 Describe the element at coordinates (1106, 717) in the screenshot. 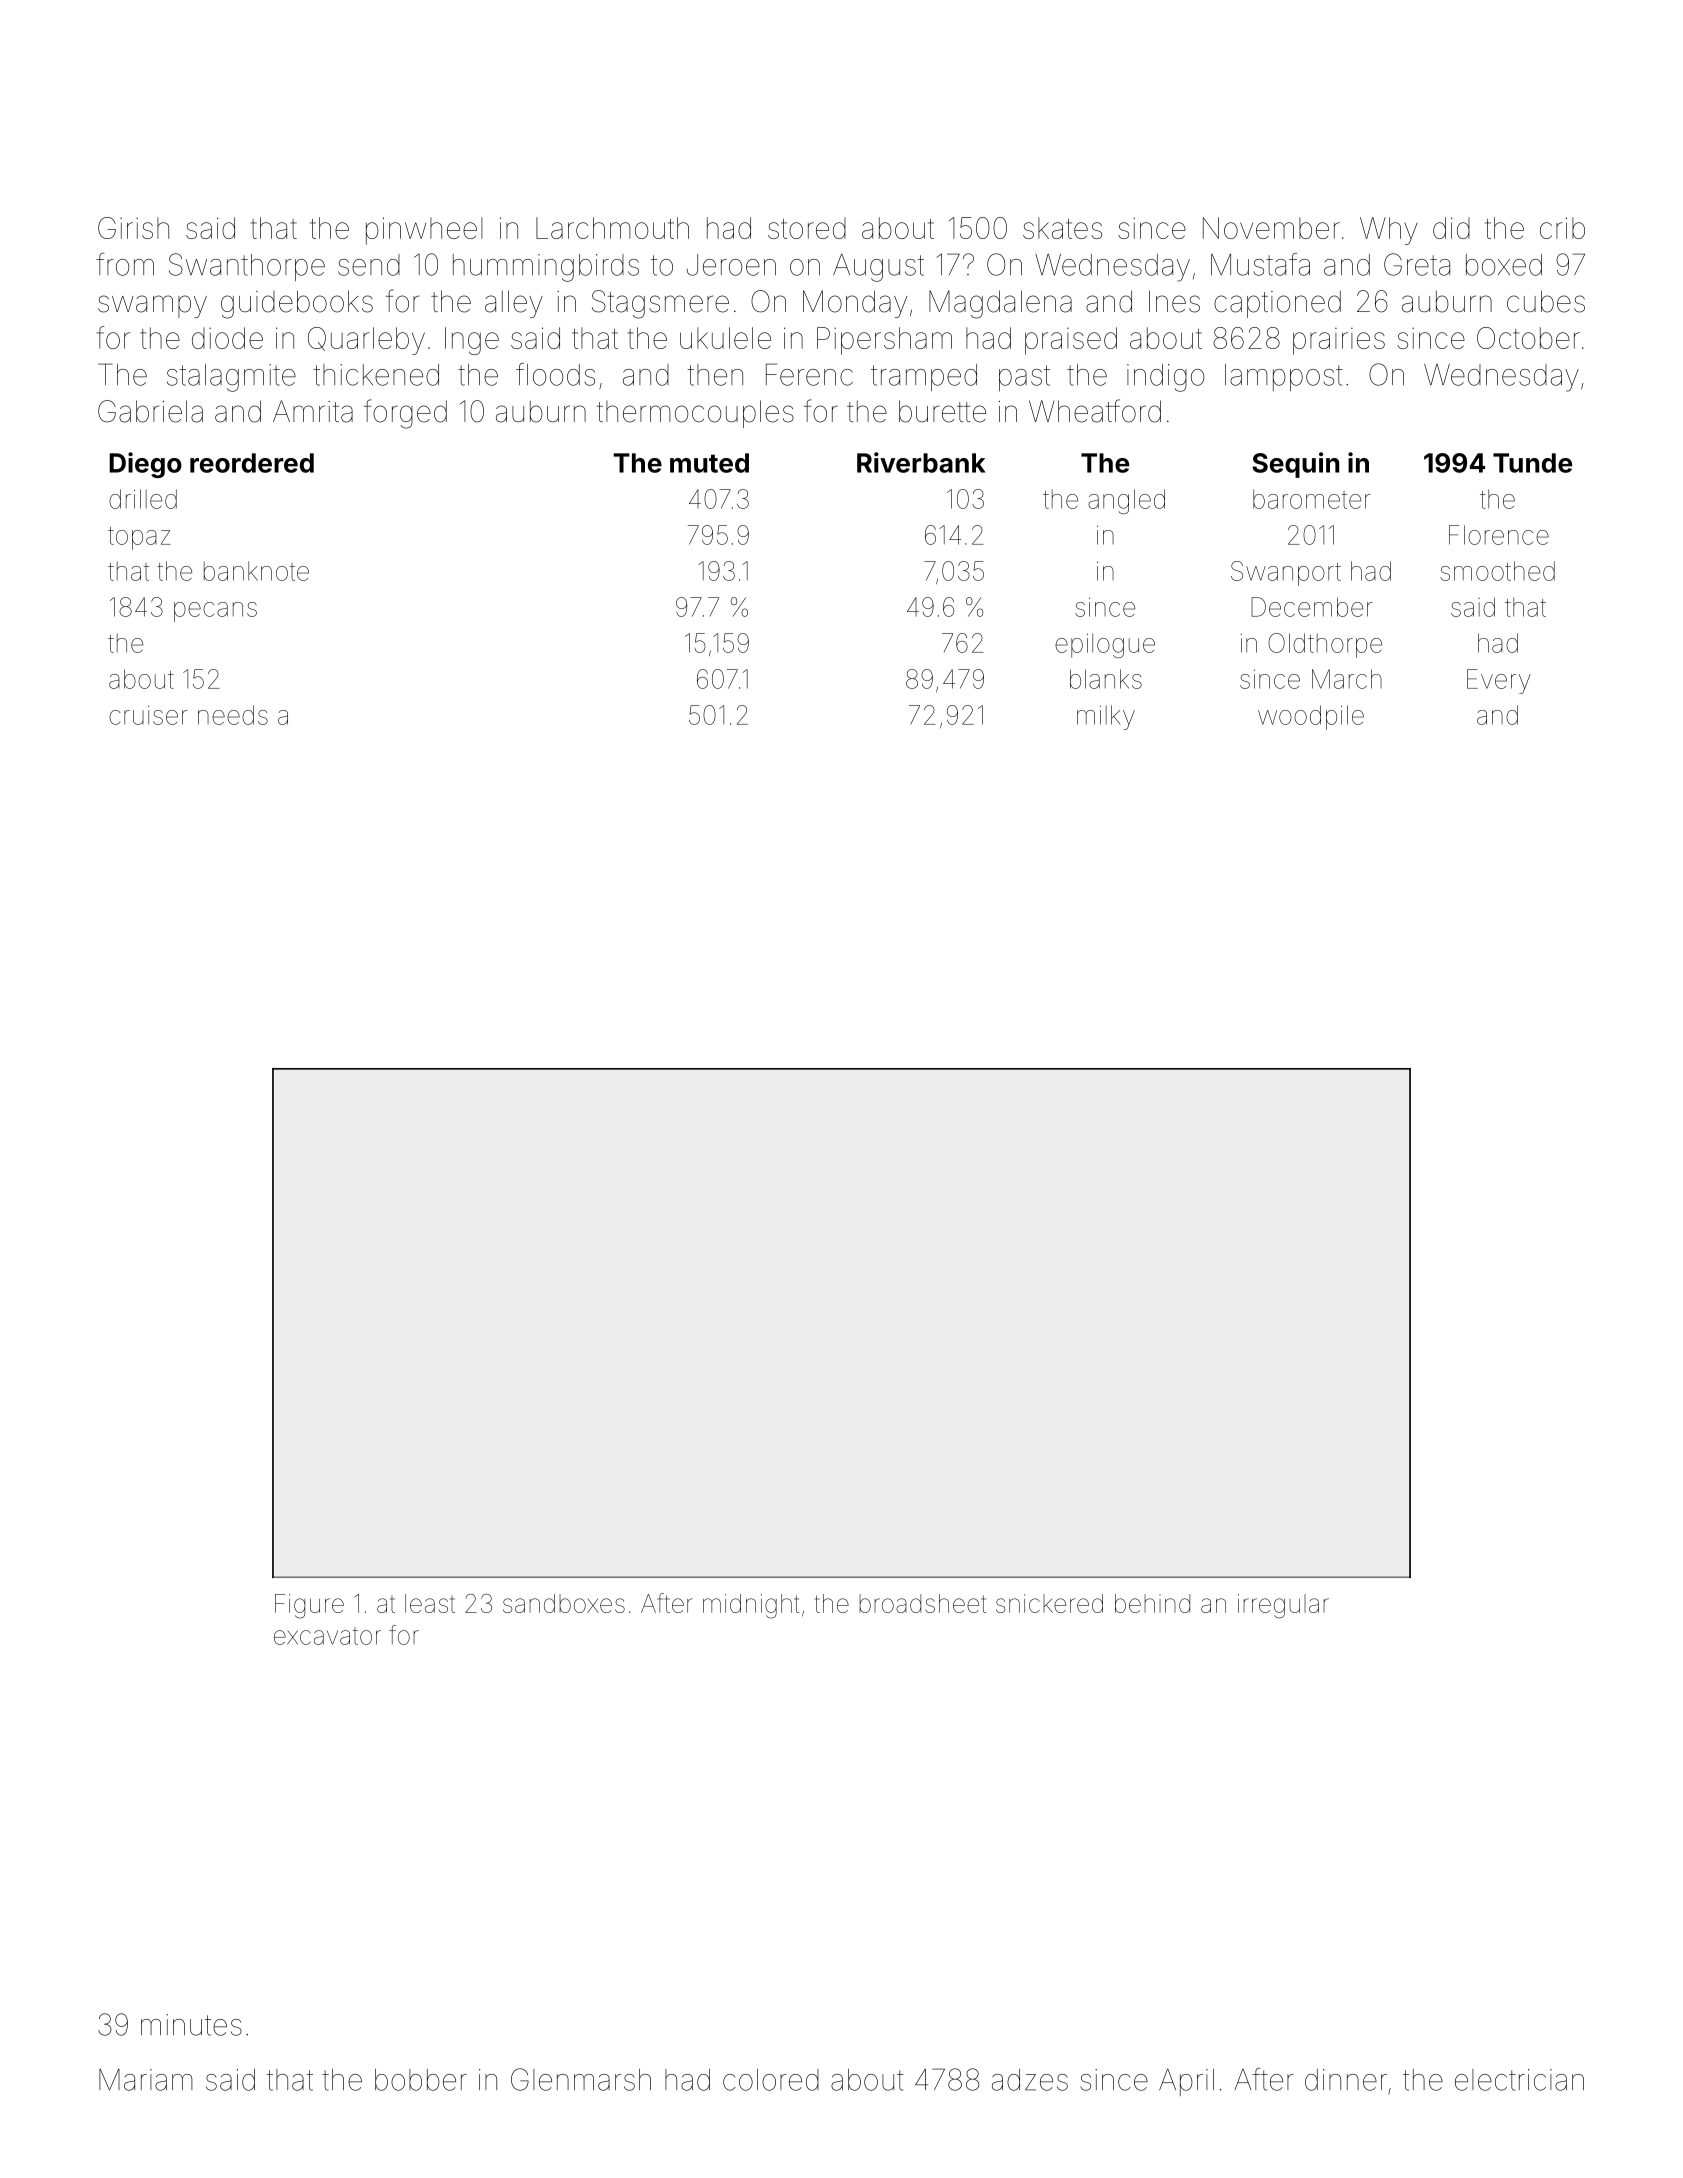

I see `milky` at that location.
